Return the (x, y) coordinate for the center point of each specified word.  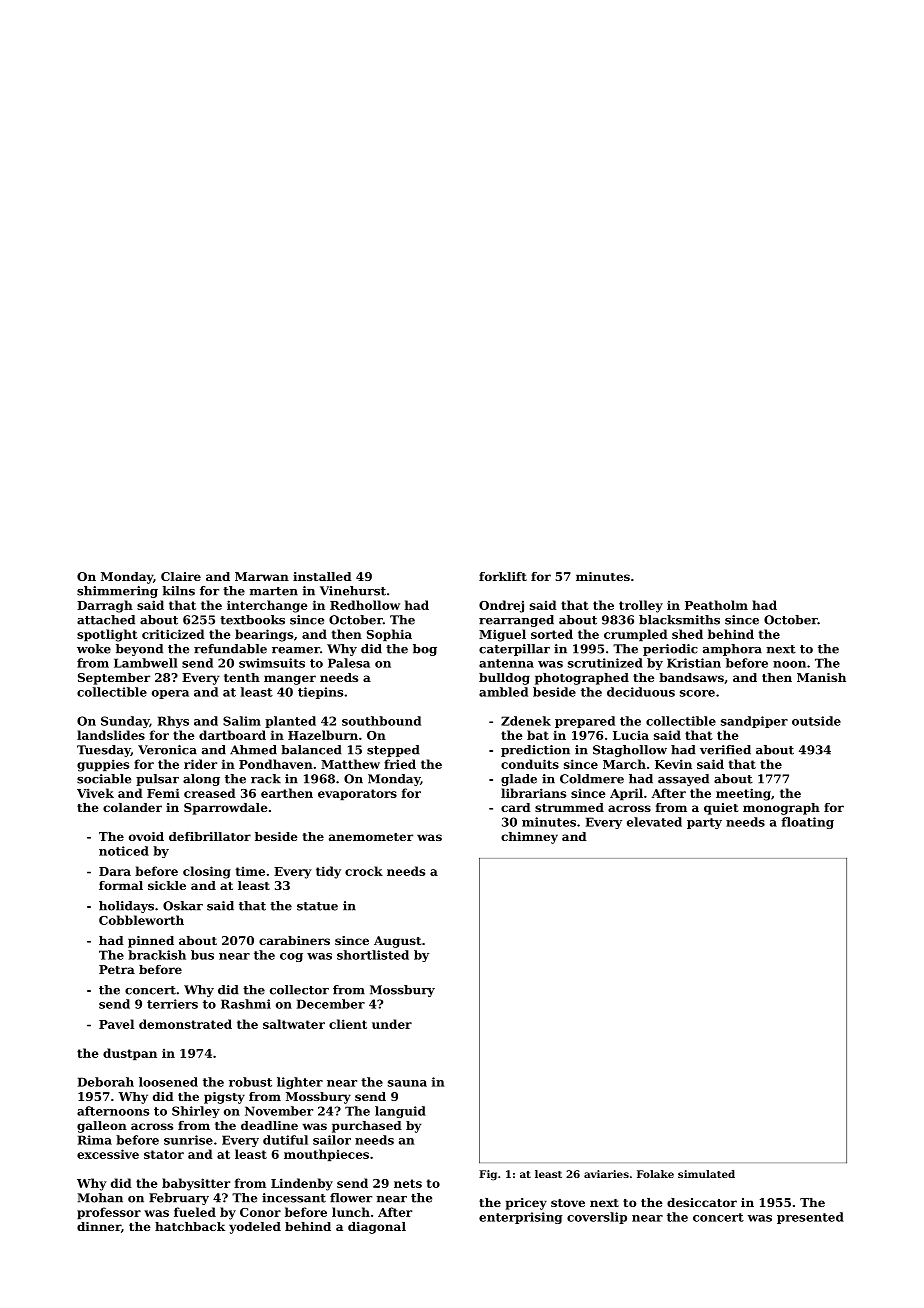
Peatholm (716, 605)
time (250, 871)
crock (364, 871)
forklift (503, 576)
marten (274, 591)
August (397, 942)
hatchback (190, 1226)
